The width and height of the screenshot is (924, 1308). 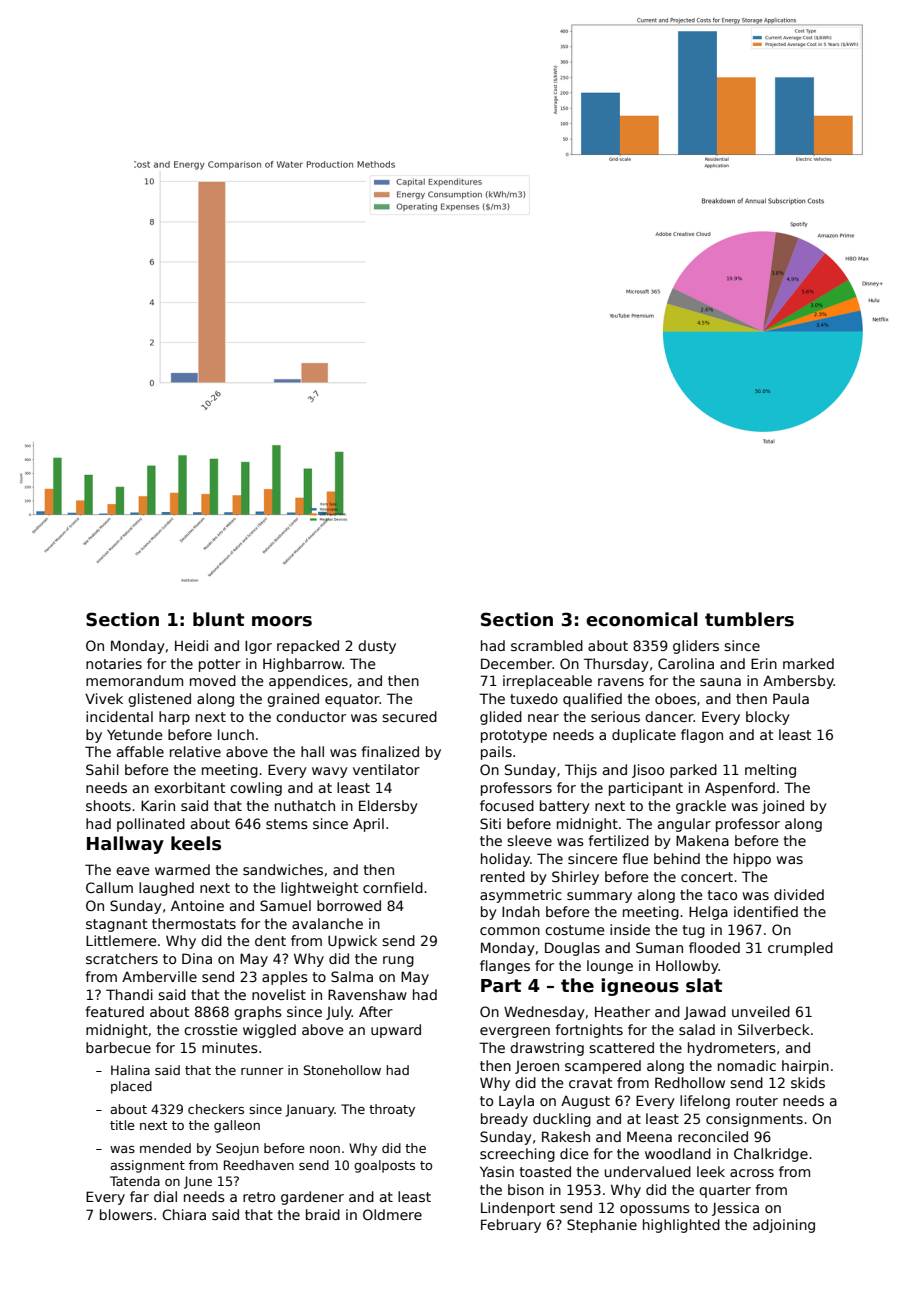 I want to click on slat, so click(x=704, y=985).
